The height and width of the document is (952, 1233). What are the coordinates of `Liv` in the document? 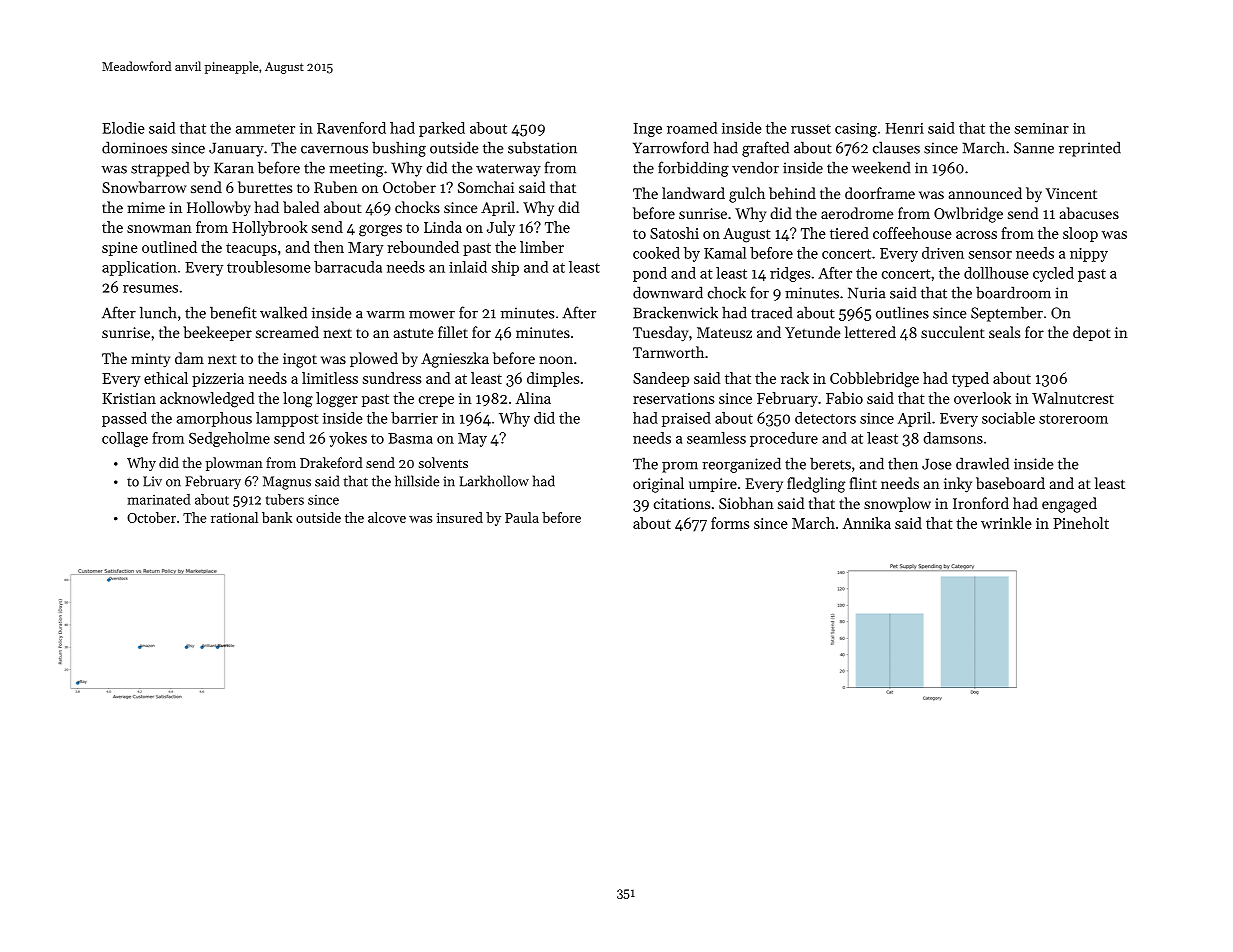 It's located at (152, 481).
